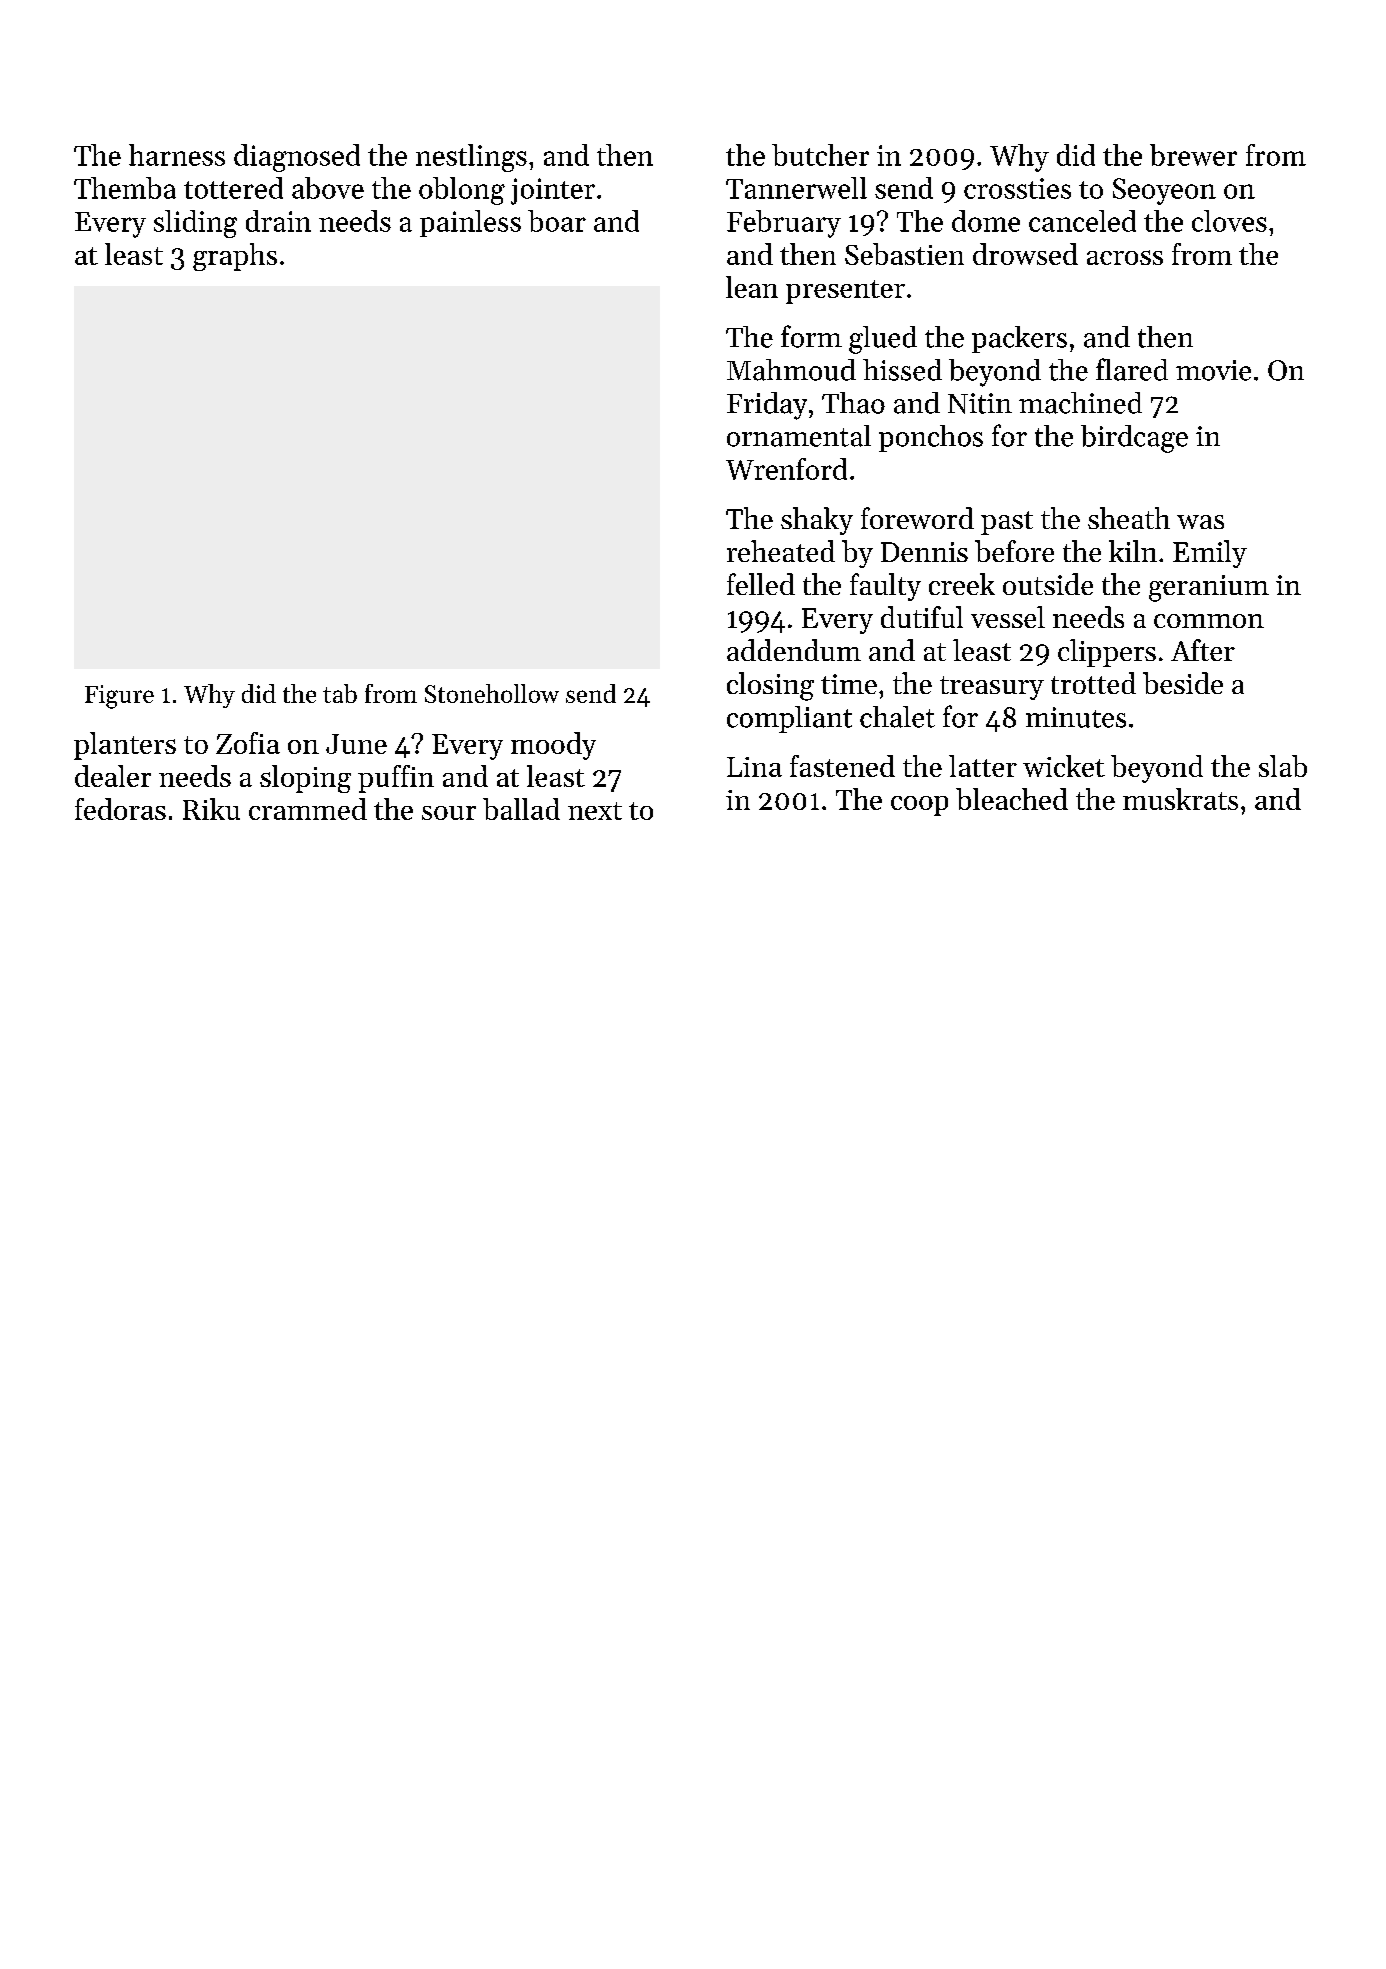 The image size is (1386, 1969). What do you see at coordinates (799, 436) in the screenshot?
I see `ornamental` at bounding box center [799, 436].
